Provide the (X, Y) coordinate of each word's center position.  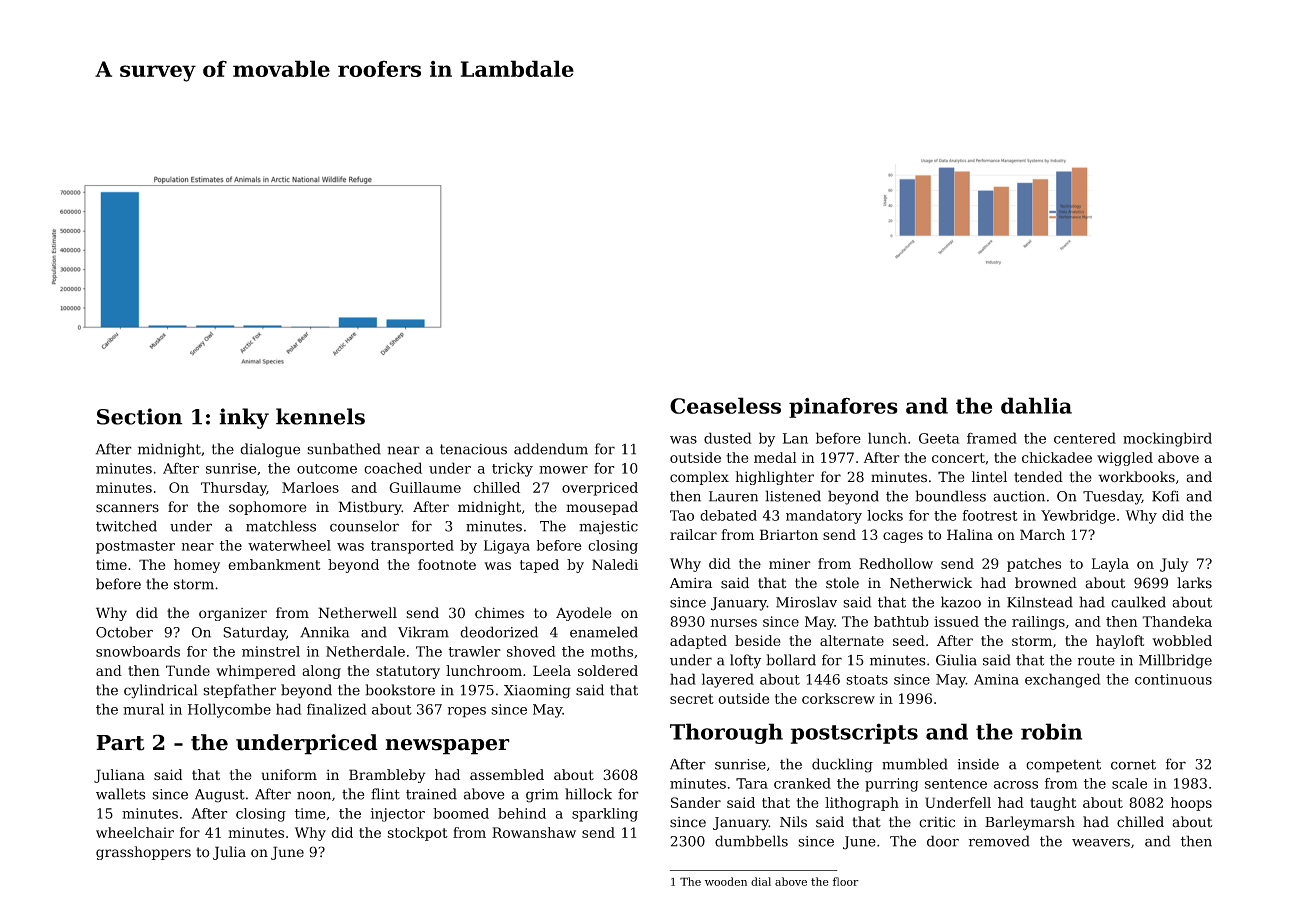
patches (1034, 565)
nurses (734, 623)
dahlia (1036, 405)
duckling (842, 765)
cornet (1133, 764)
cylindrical (161, 691)
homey (197, 566)
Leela (552, 670)
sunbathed (344, 449)
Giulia (956, 660)
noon (314, 795)
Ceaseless (725, 405)
